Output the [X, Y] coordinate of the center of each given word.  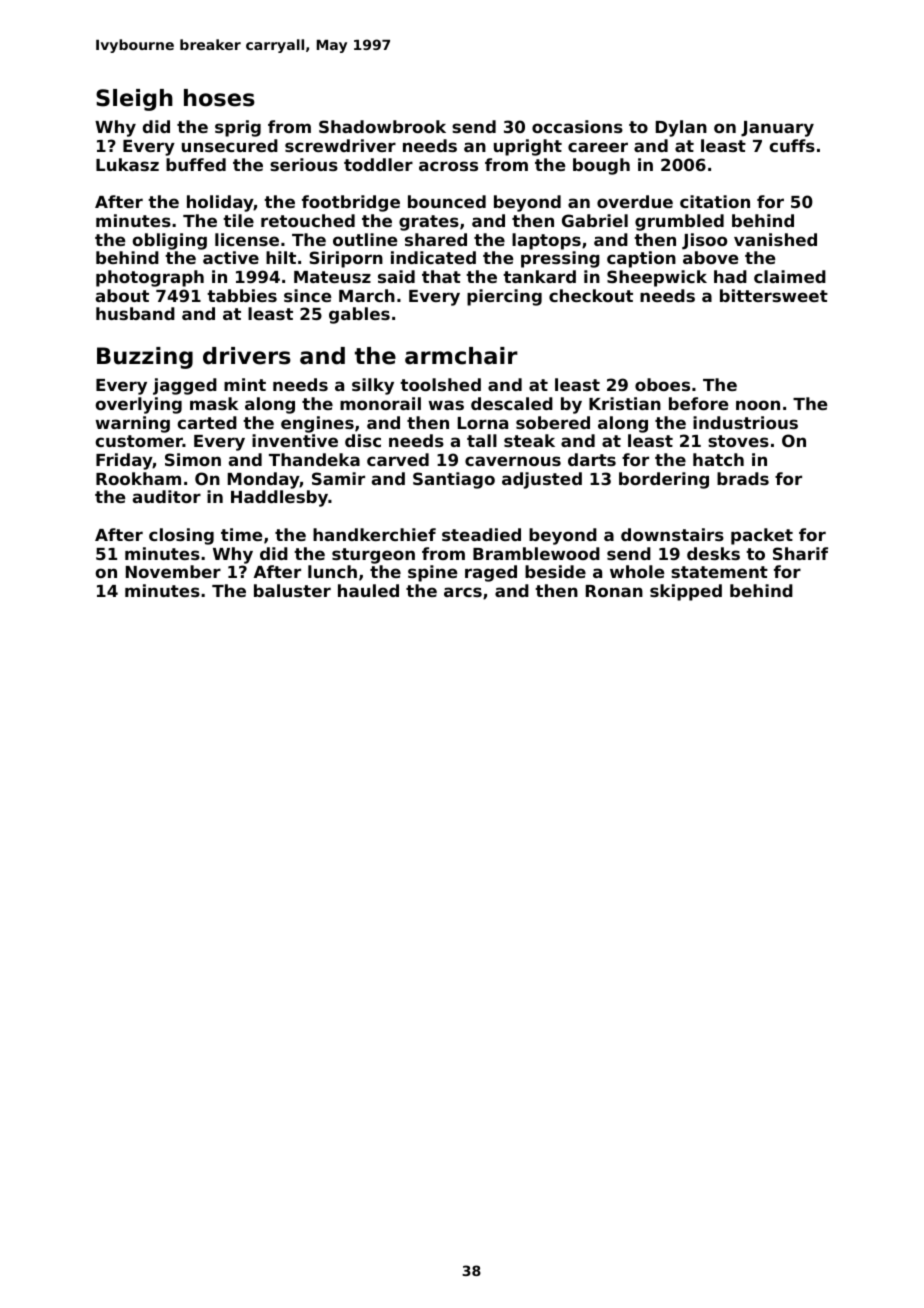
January [777, 129]
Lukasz [127, 164]
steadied [481, 534]
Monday [264, 480]
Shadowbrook [382, 126]
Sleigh [134, 100]
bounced [447, 201]
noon [758, 405]
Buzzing [145, 358]
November [173, 571]
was [446, 405]
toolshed [440, 384]
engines [317, 424]
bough [601, 166]
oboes [662, 384]
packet [762, 536]
